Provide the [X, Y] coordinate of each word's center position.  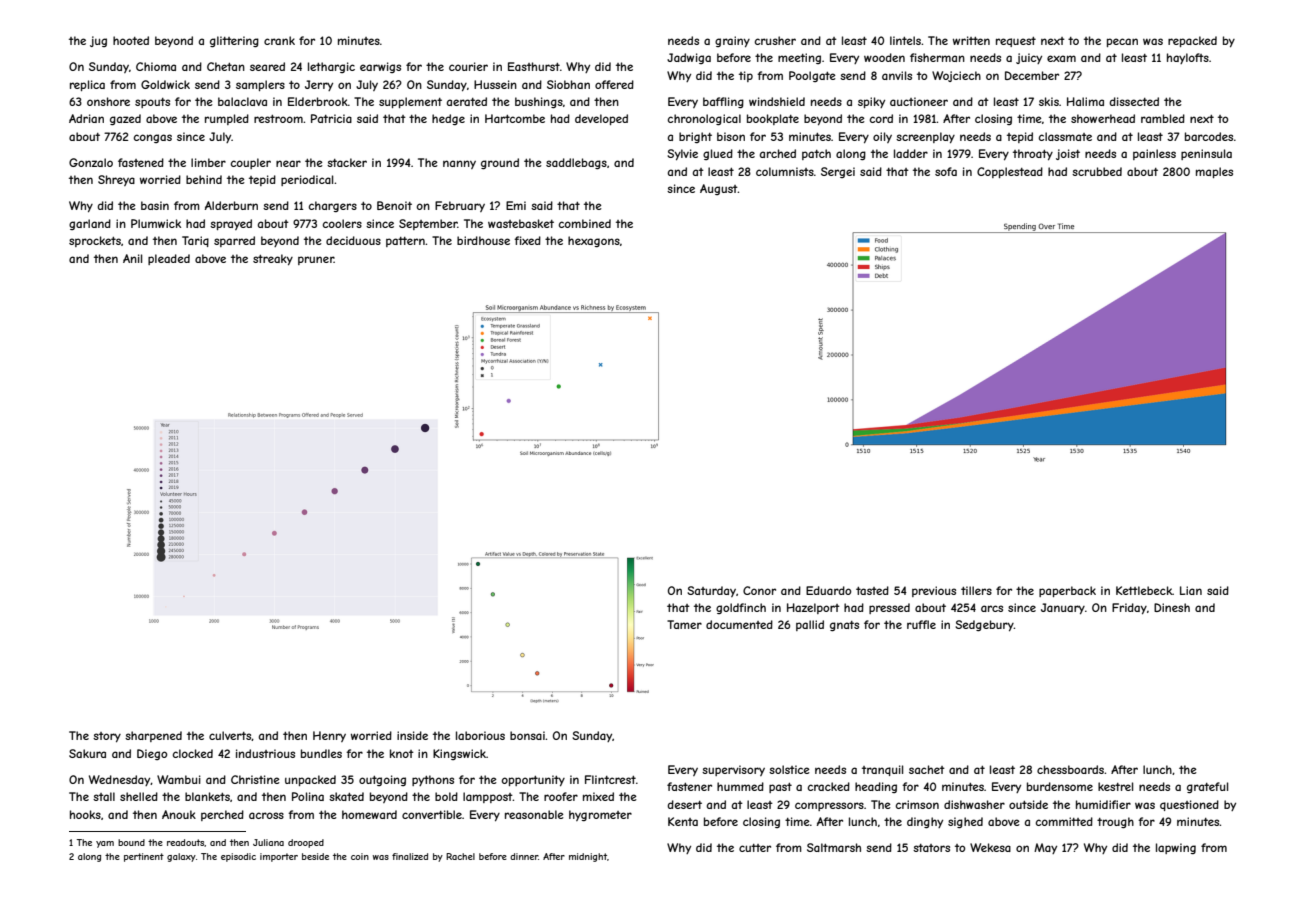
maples [1214, 172]
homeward [369, 814]
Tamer [684, 624]
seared [267, 66]
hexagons [594, 241]
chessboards [1070, 769]
